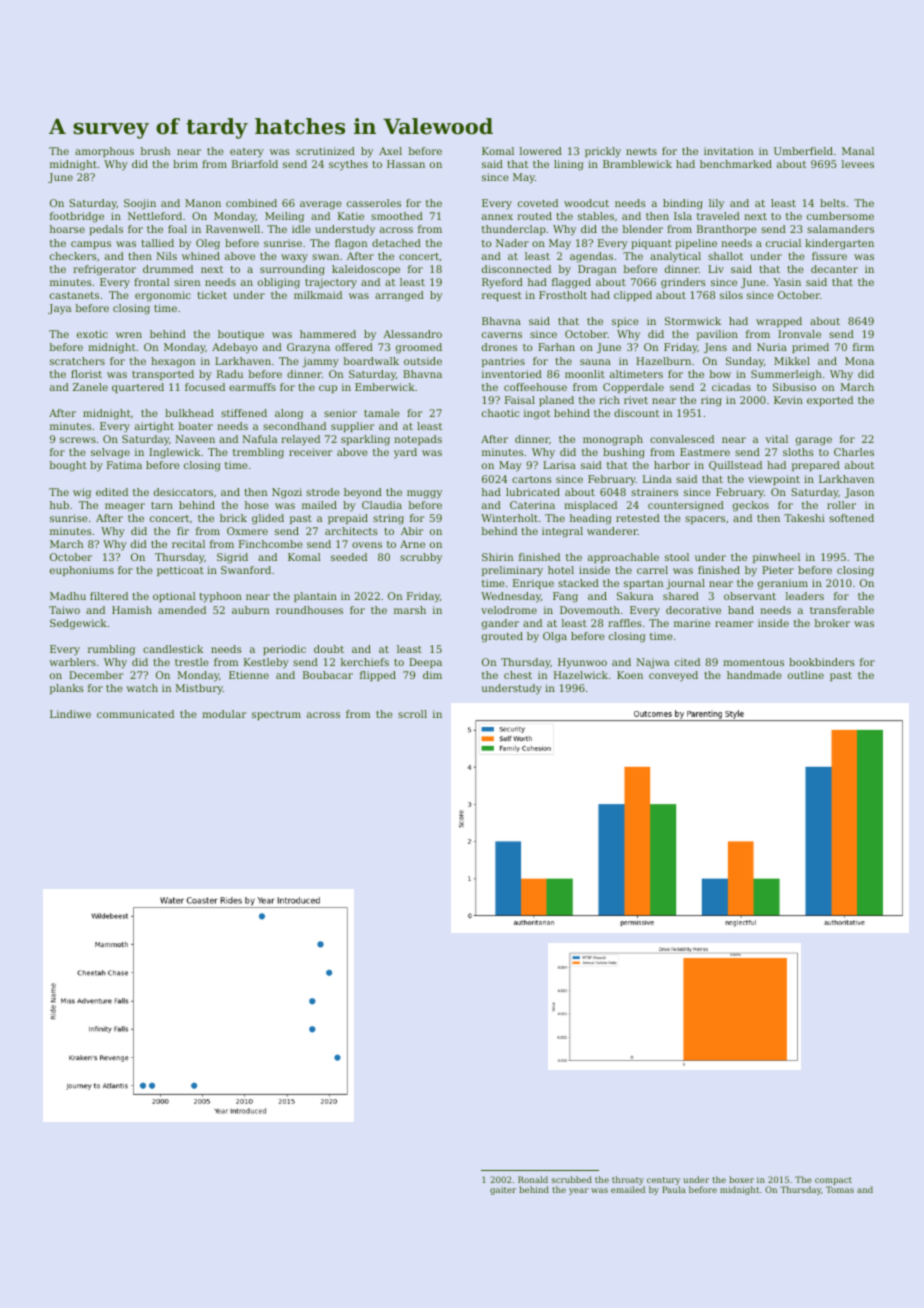  What do you see at coordinates (503, 1191) in the screenshot?
I see `gaiter` at bounding box center [503, 1191].
